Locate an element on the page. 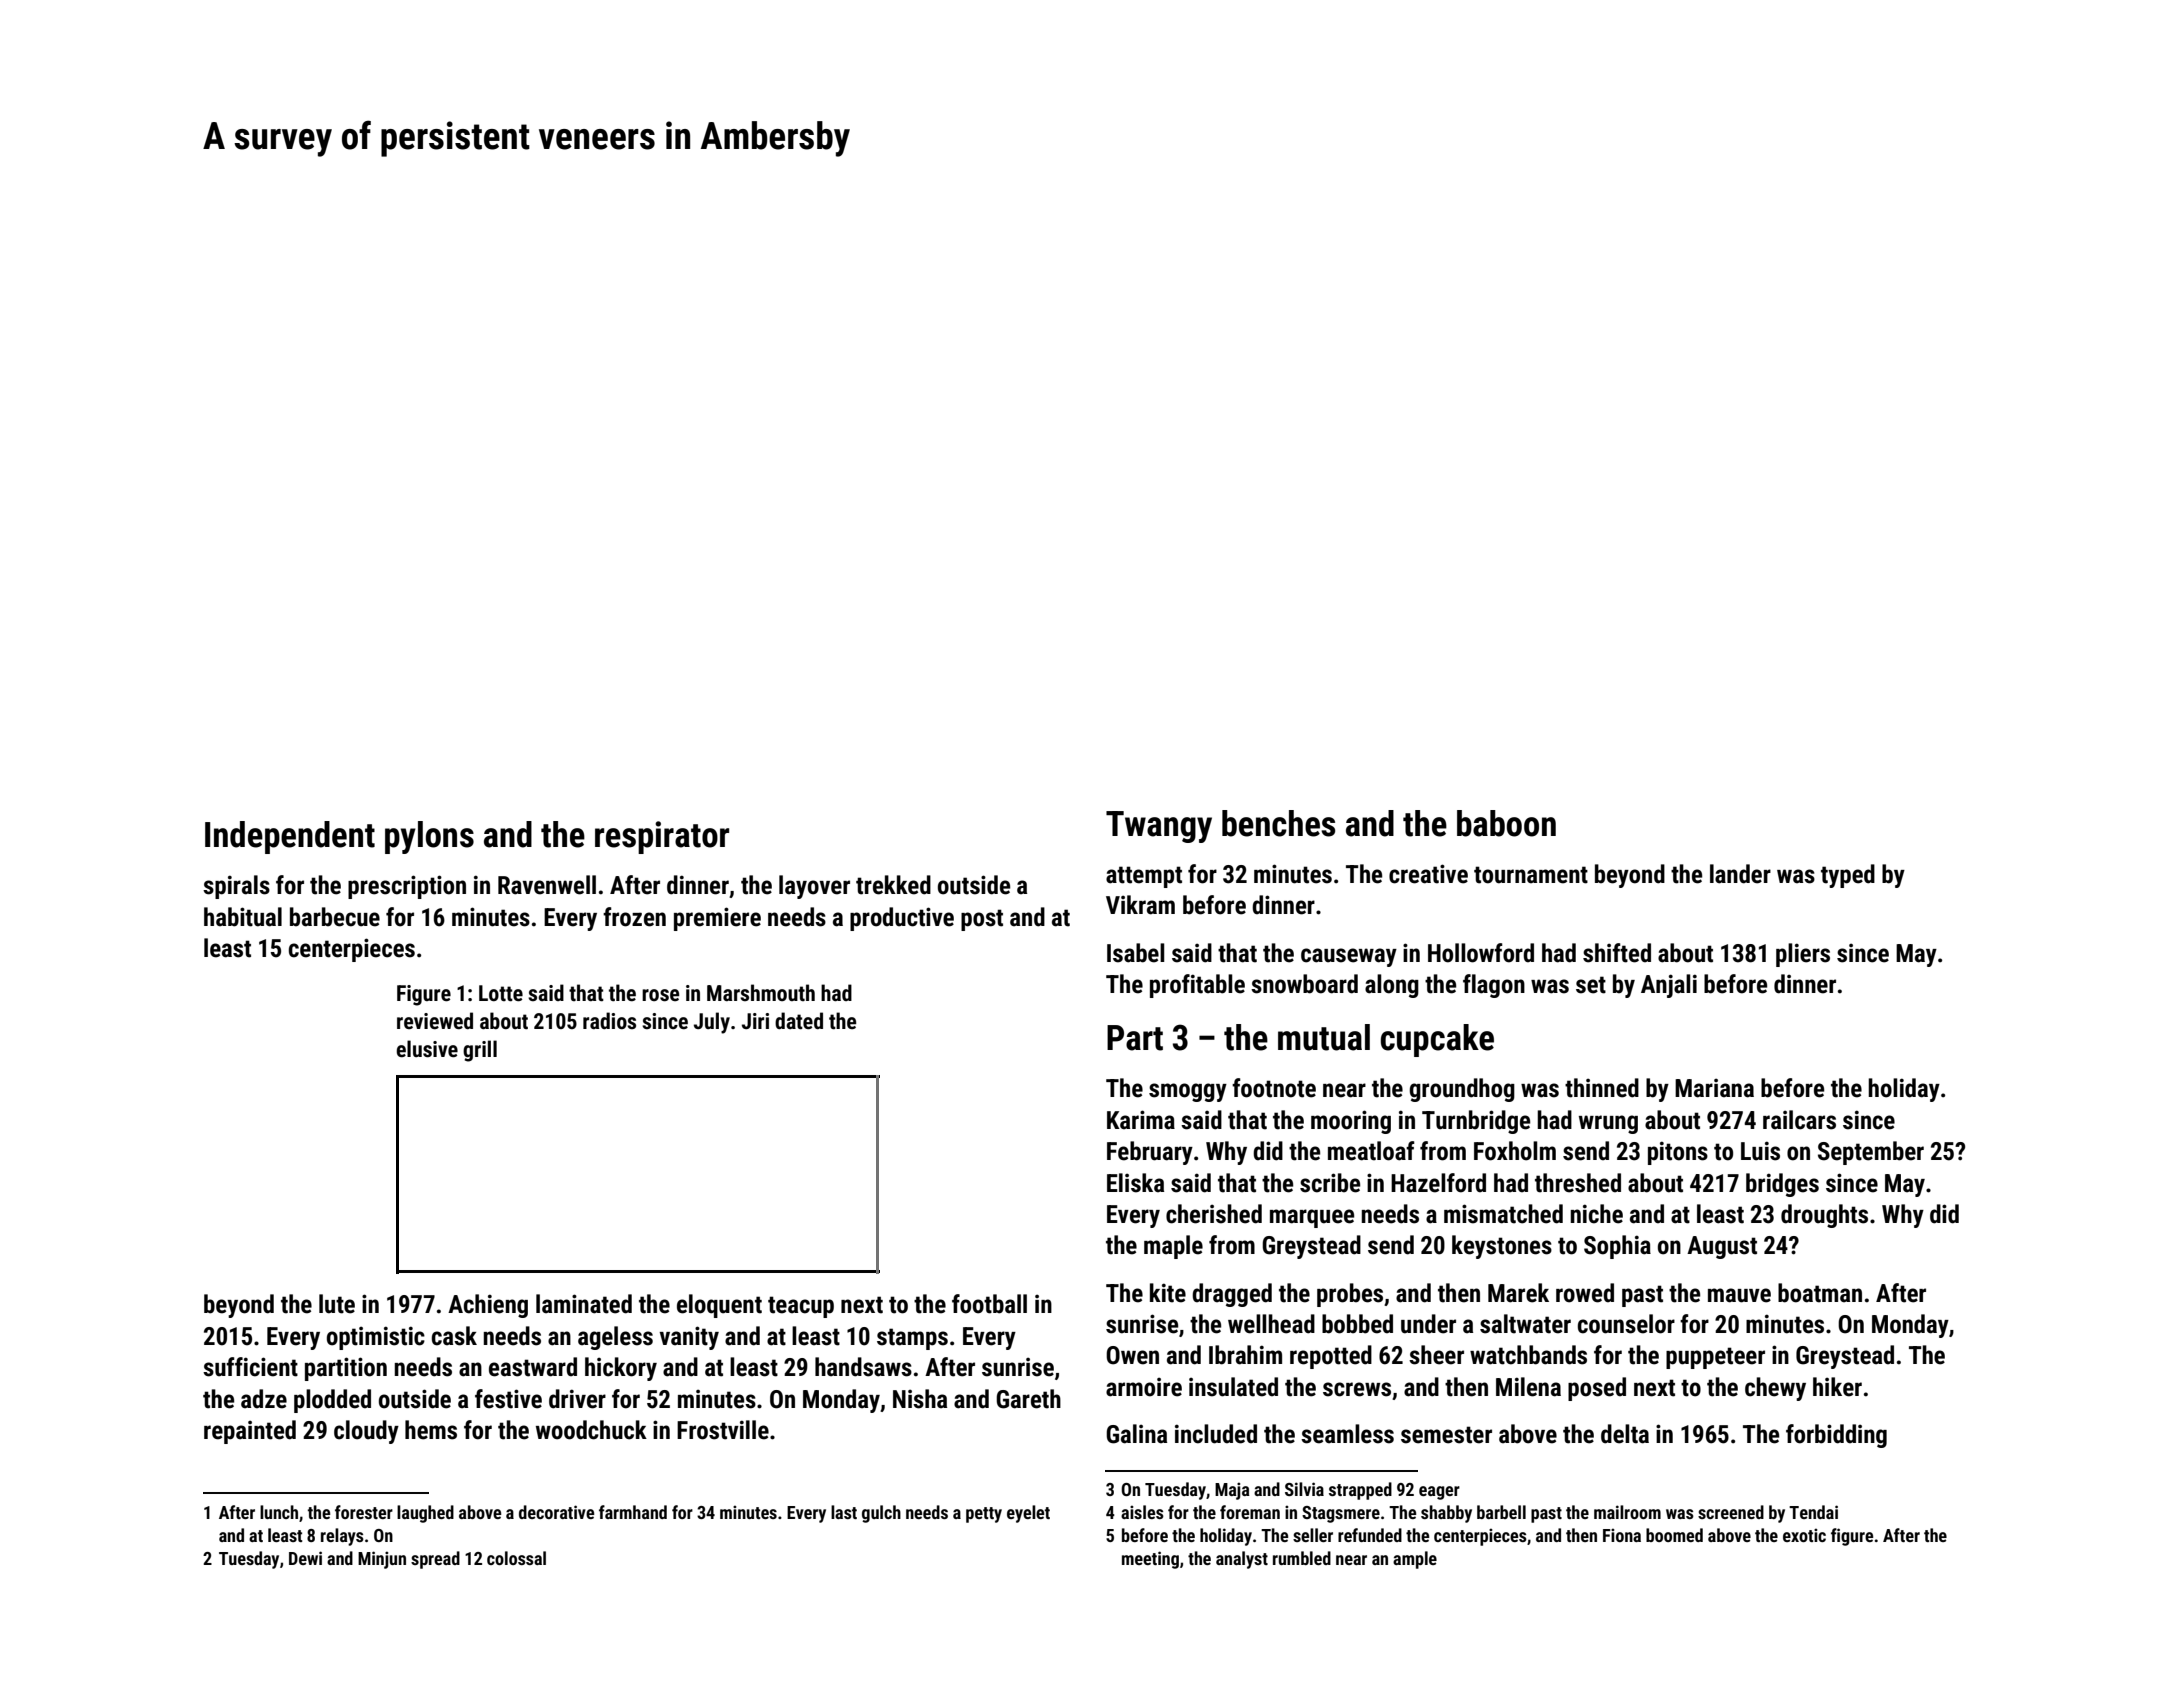  sufficient is located at coordinates (250, 1367).
